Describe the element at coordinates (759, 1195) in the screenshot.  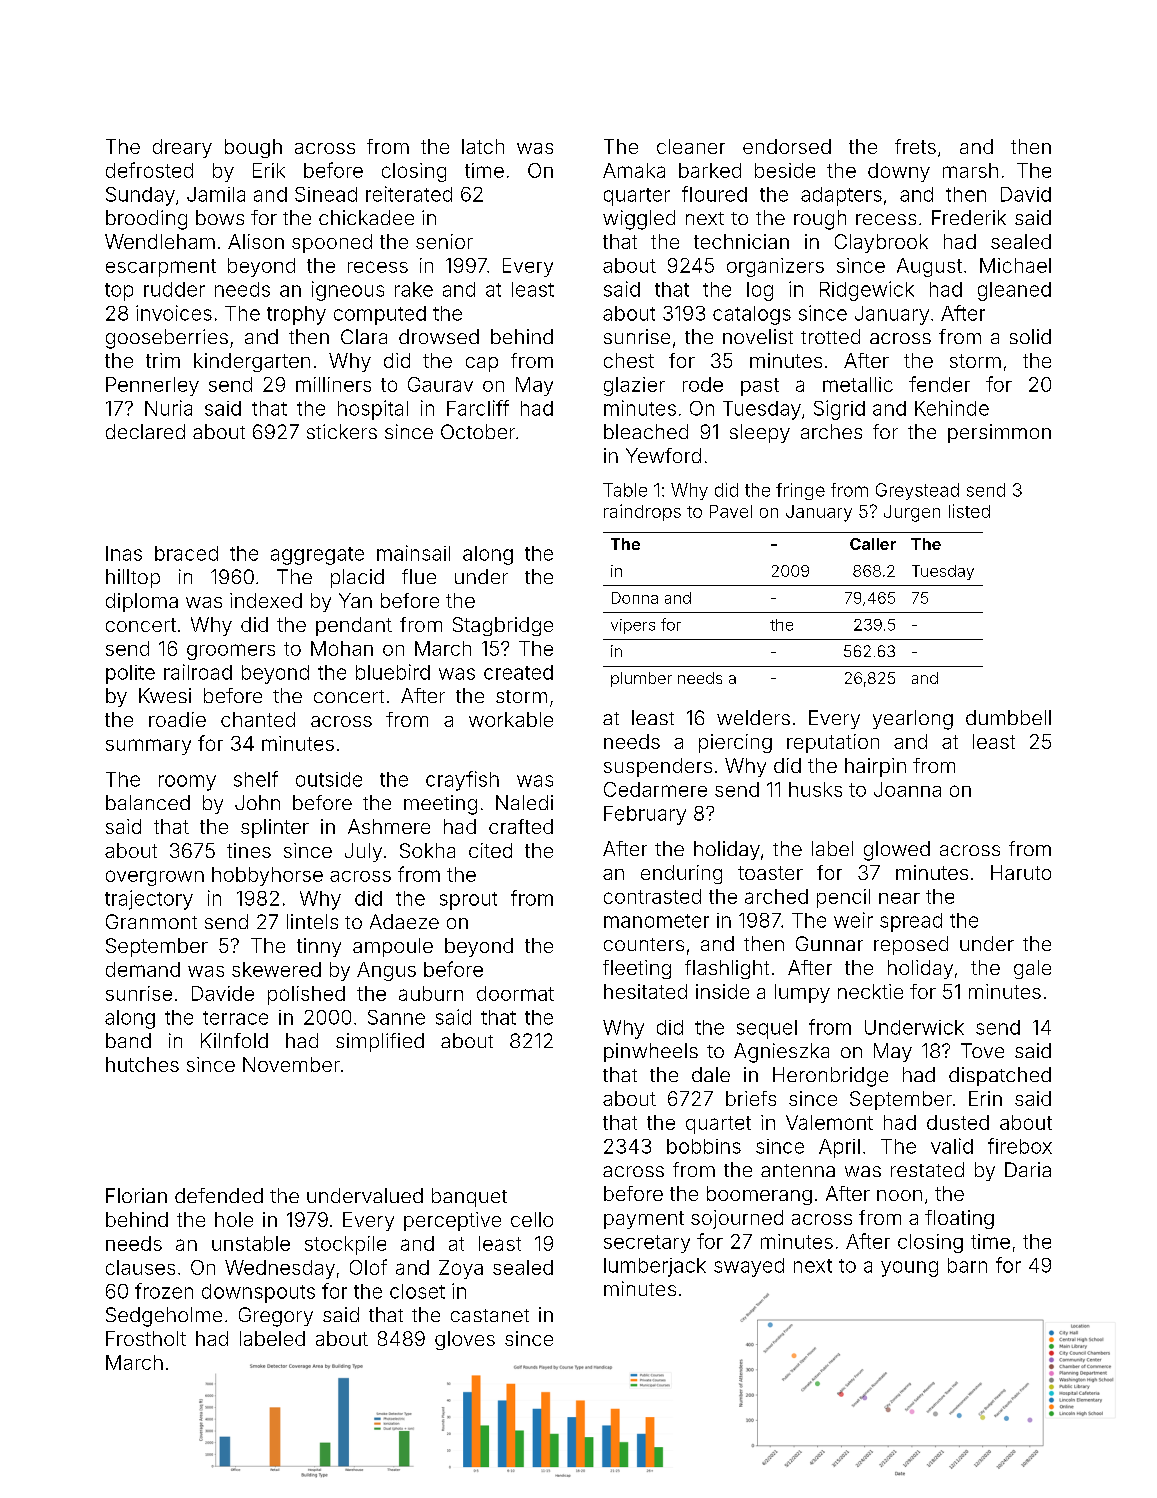
I see `boomerang` at that location.
